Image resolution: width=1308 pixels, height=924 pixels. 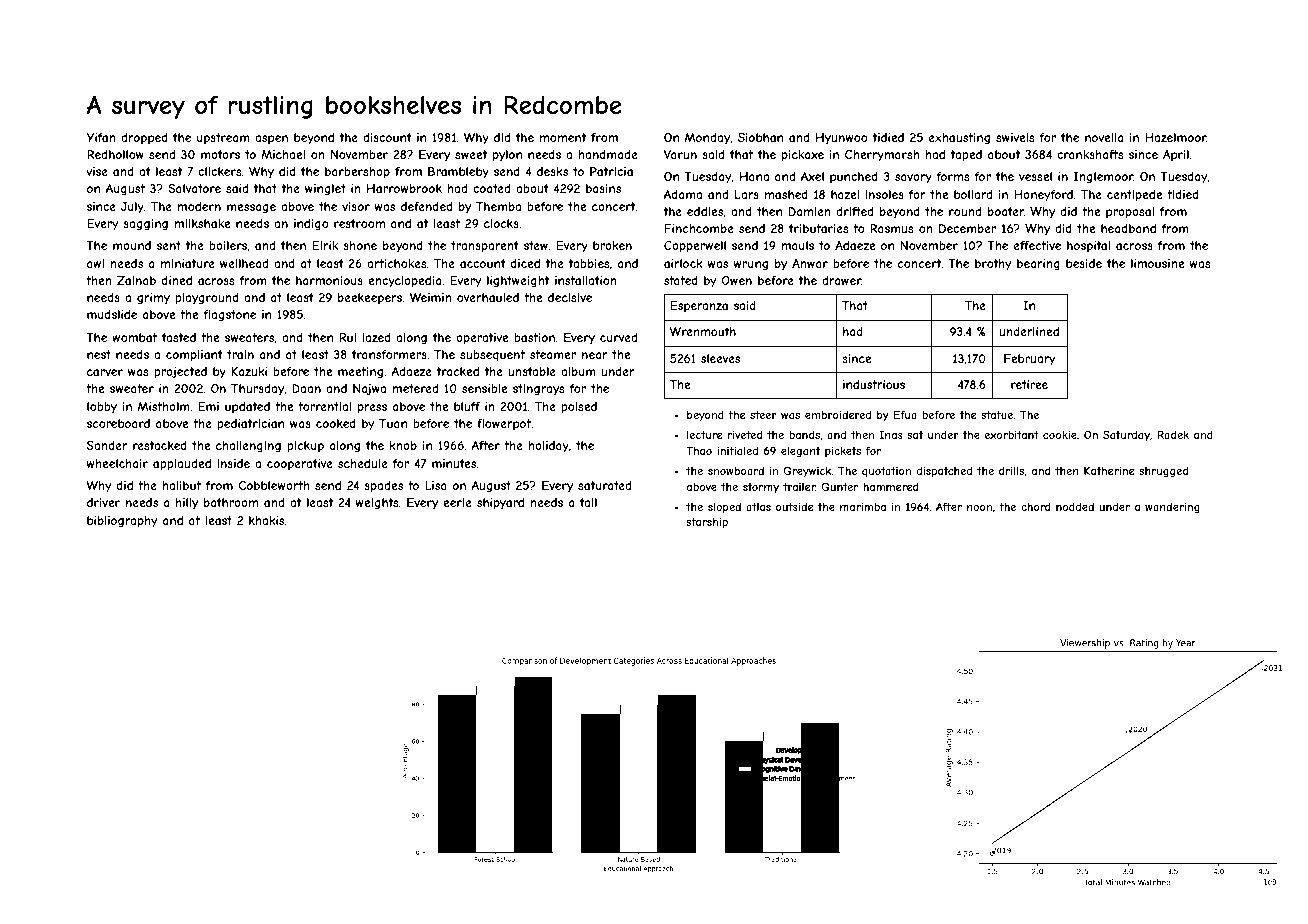 What do you see at coordinates (979, 508) in the screenshot?
I see `noon` at bounding box center [979, 508].
